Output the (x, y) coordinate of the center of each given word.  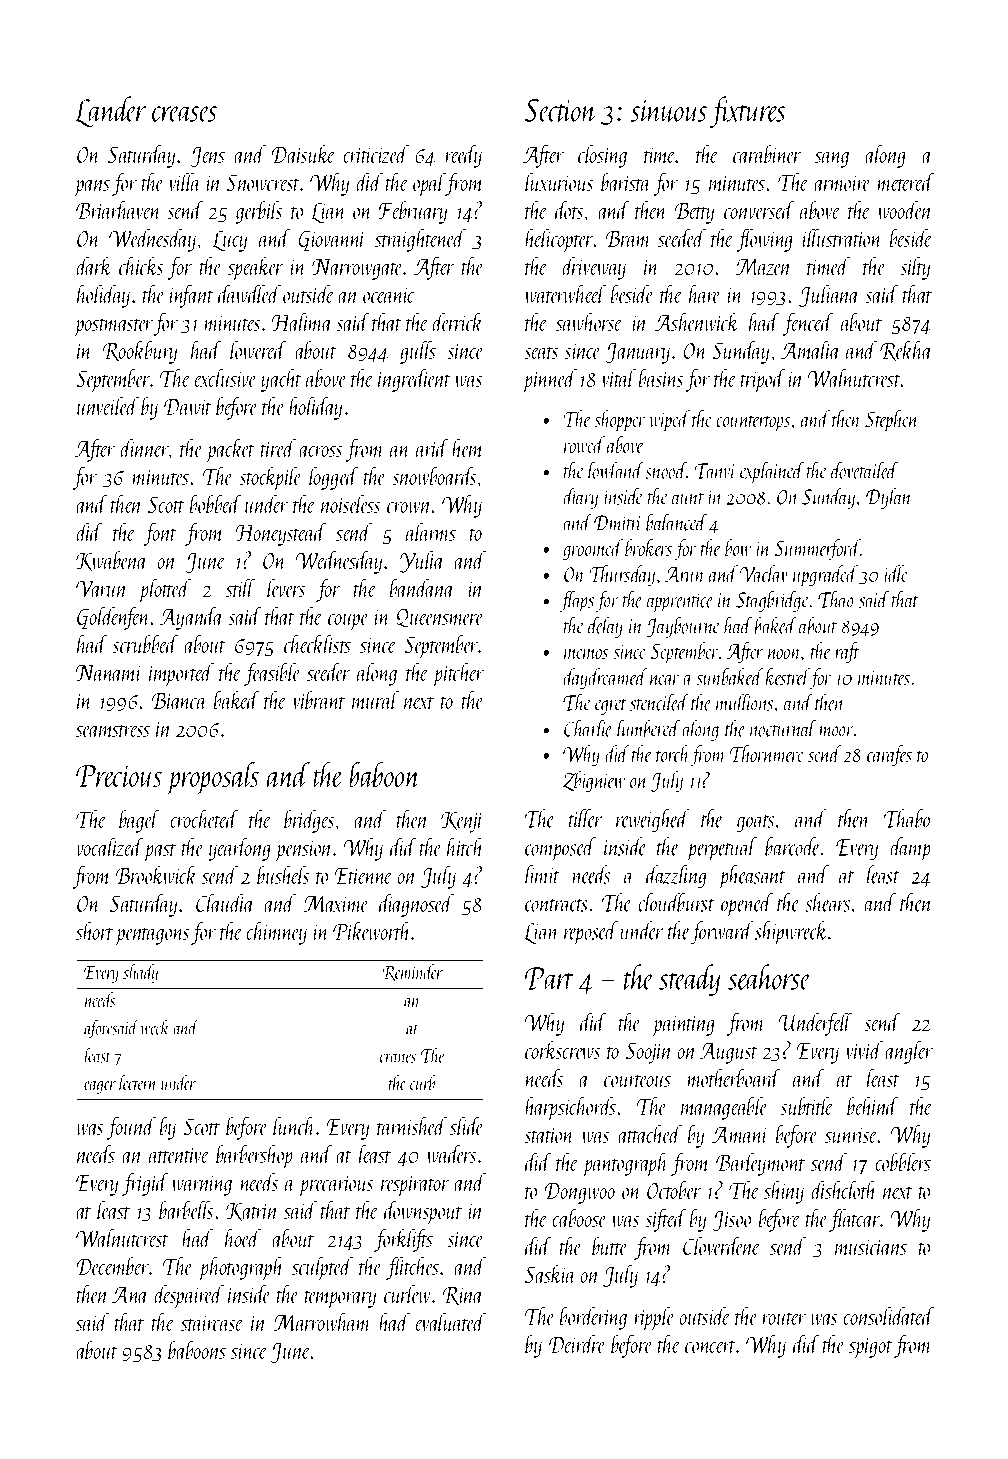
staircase (212, 1323)
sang (832, 160)
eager (100, 1087)
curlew (407, 1293)
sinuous (669, 111)
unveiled (108, 405)
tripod (763, 380)
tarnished (412, 1125)
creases (184, 114)
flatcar (854, 1220)
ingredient (414, 380)
